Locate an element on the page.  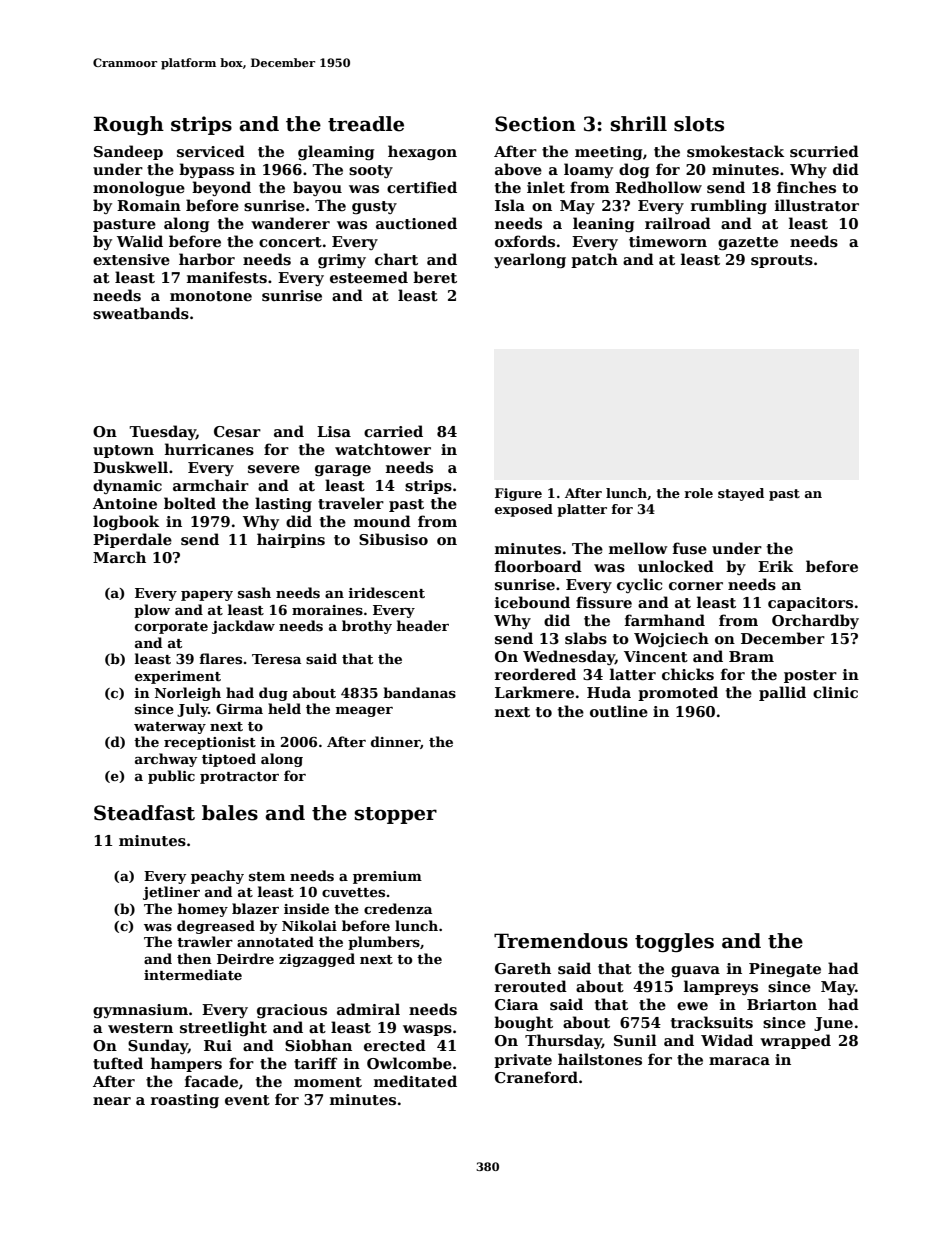
roasting is located at coordinates (185, 1101).
